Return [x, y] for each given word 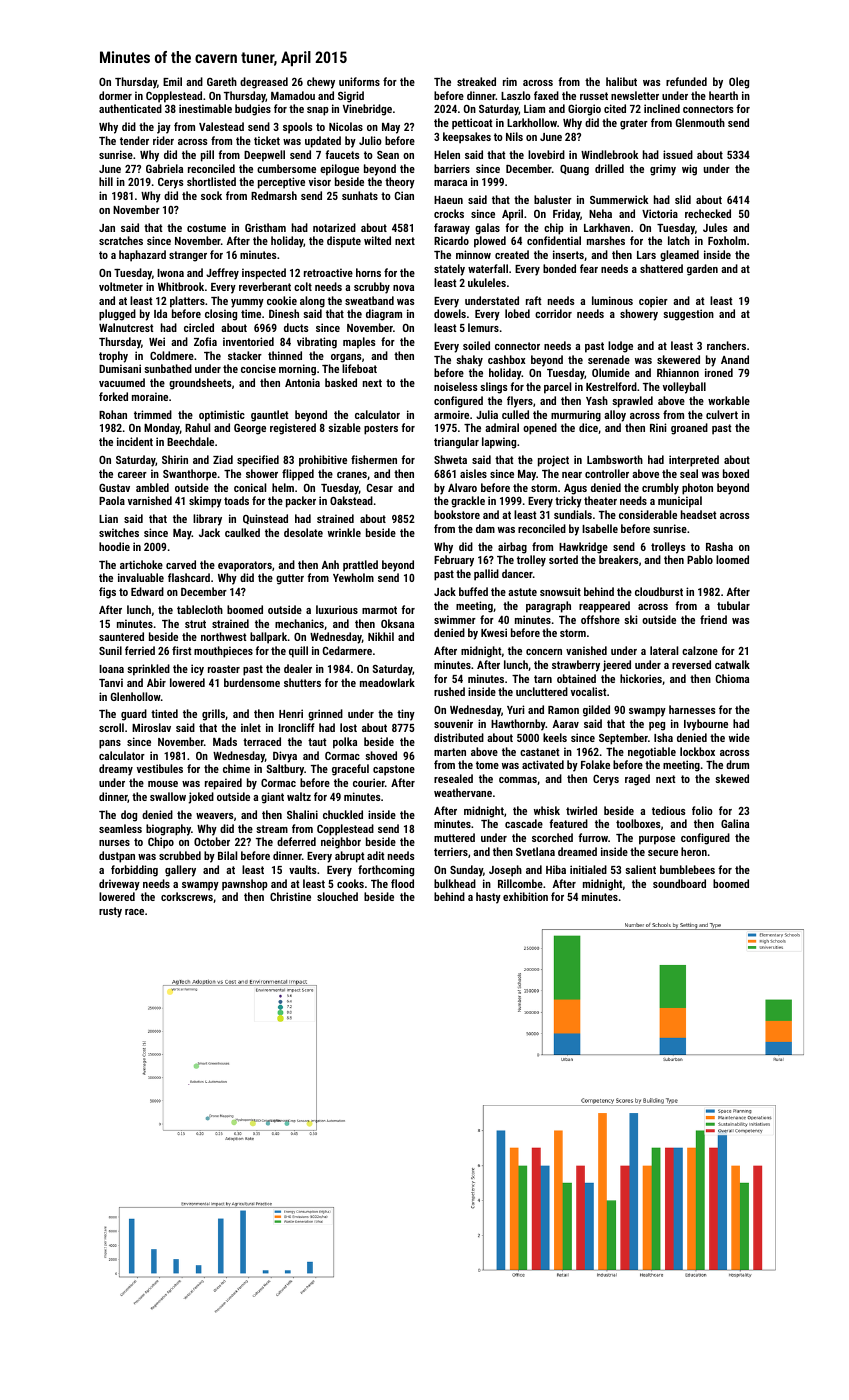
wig [689, 170]
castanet [540, 752]
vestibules [160, 768]
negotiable [652, 753]
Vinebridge [367, 110]
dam [485, 528]
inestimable [205, 108]
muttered [454, 837]
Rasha [719, 546]
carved [181, 564]
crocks [449, 213]
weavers [214, 816]
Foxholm [727, 240]
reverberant [265, 286]
